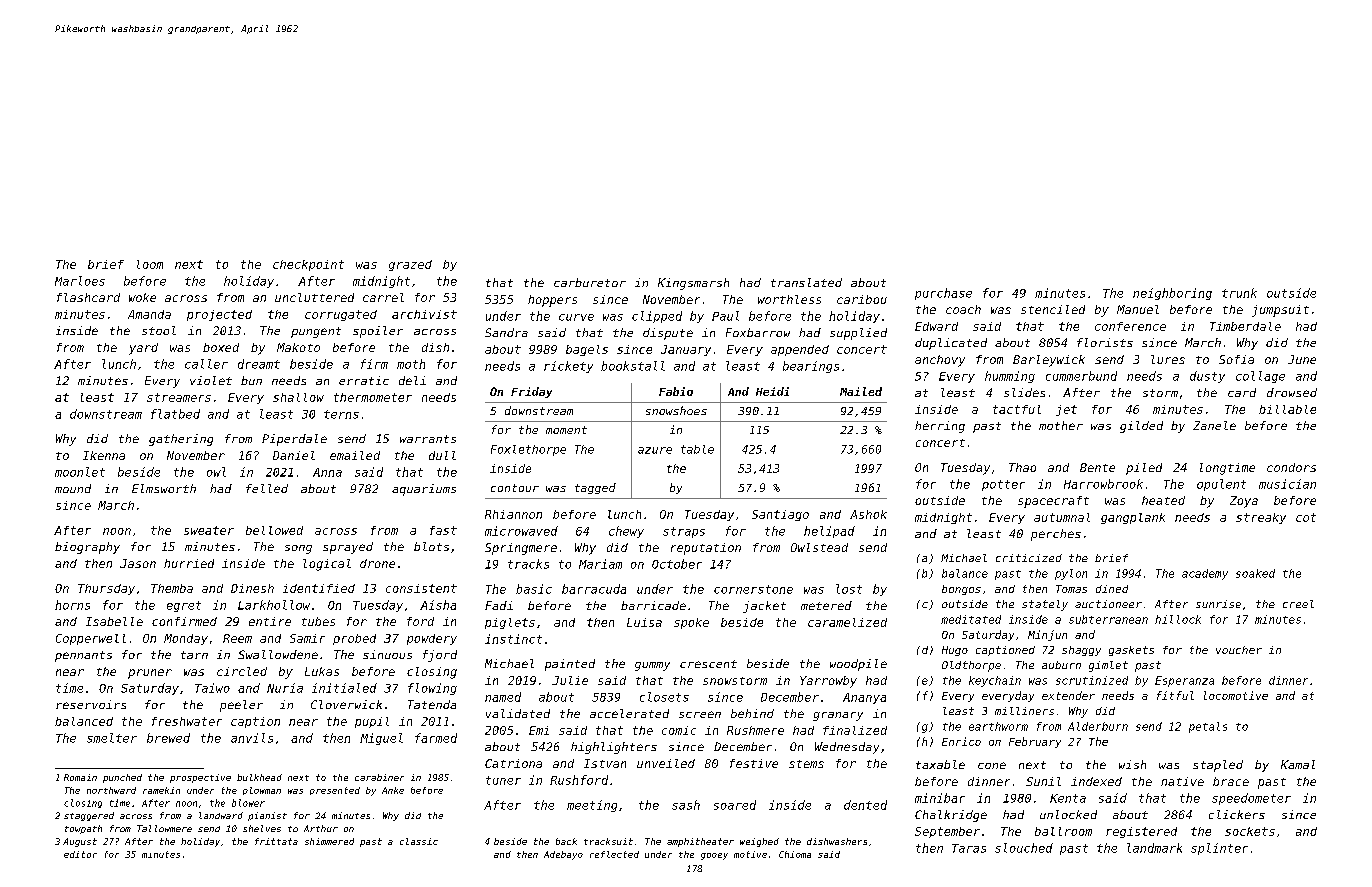 This screenshot has height=887, width=1372. I want to click on pennants, so click(83, 656).
